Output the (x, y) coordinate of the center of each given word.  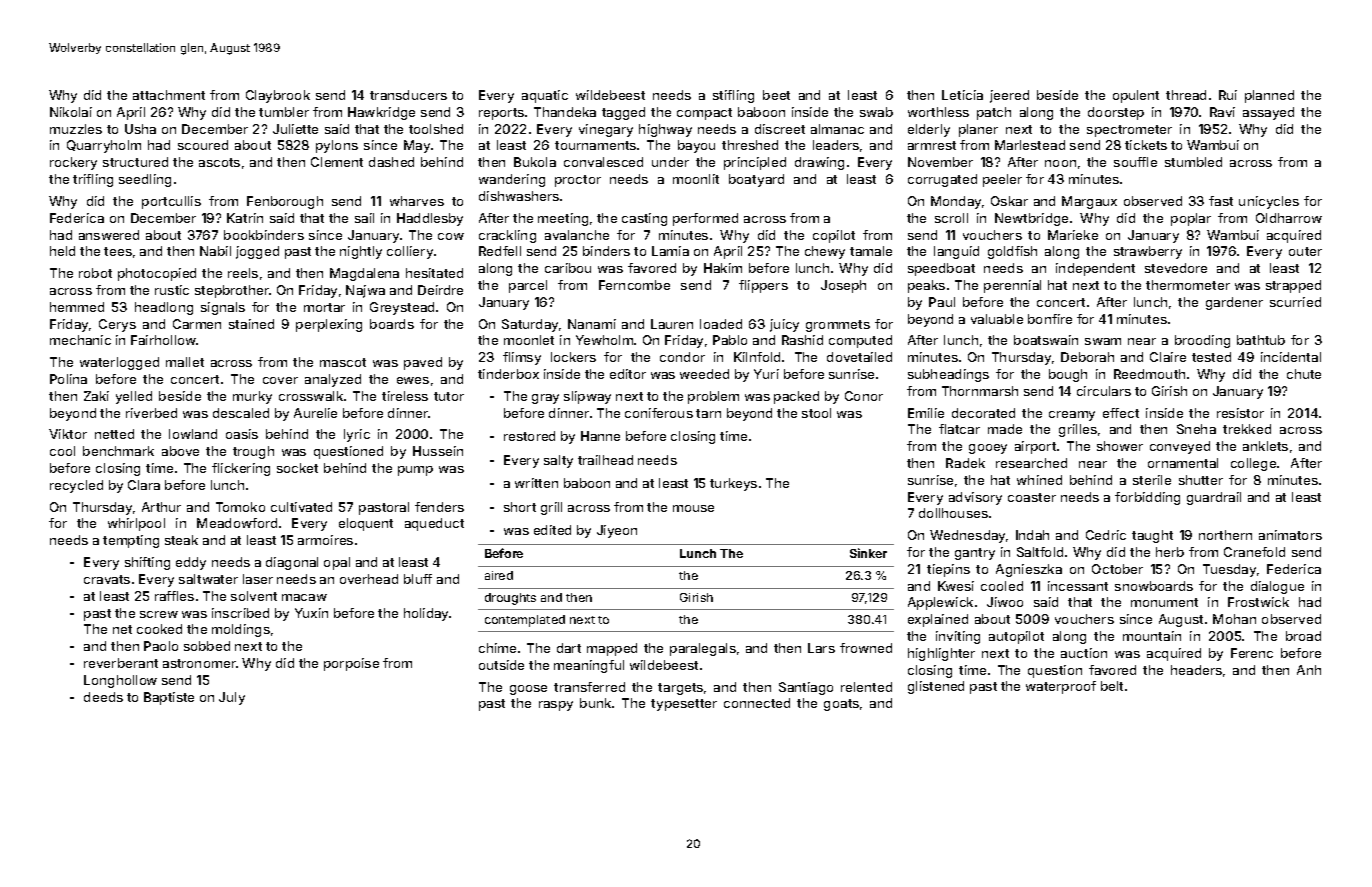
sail (364, 218)
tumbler (284, 112)
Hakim (723, 268)
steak (181, 540)
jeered (1009, 96)
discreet (780, 129)
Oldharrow (1289, 218)
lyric (357, 435)
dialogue (1277, 587)
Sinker (868, 553)
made (1005, 429)
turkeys (733, 484)
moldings (241, 630)
